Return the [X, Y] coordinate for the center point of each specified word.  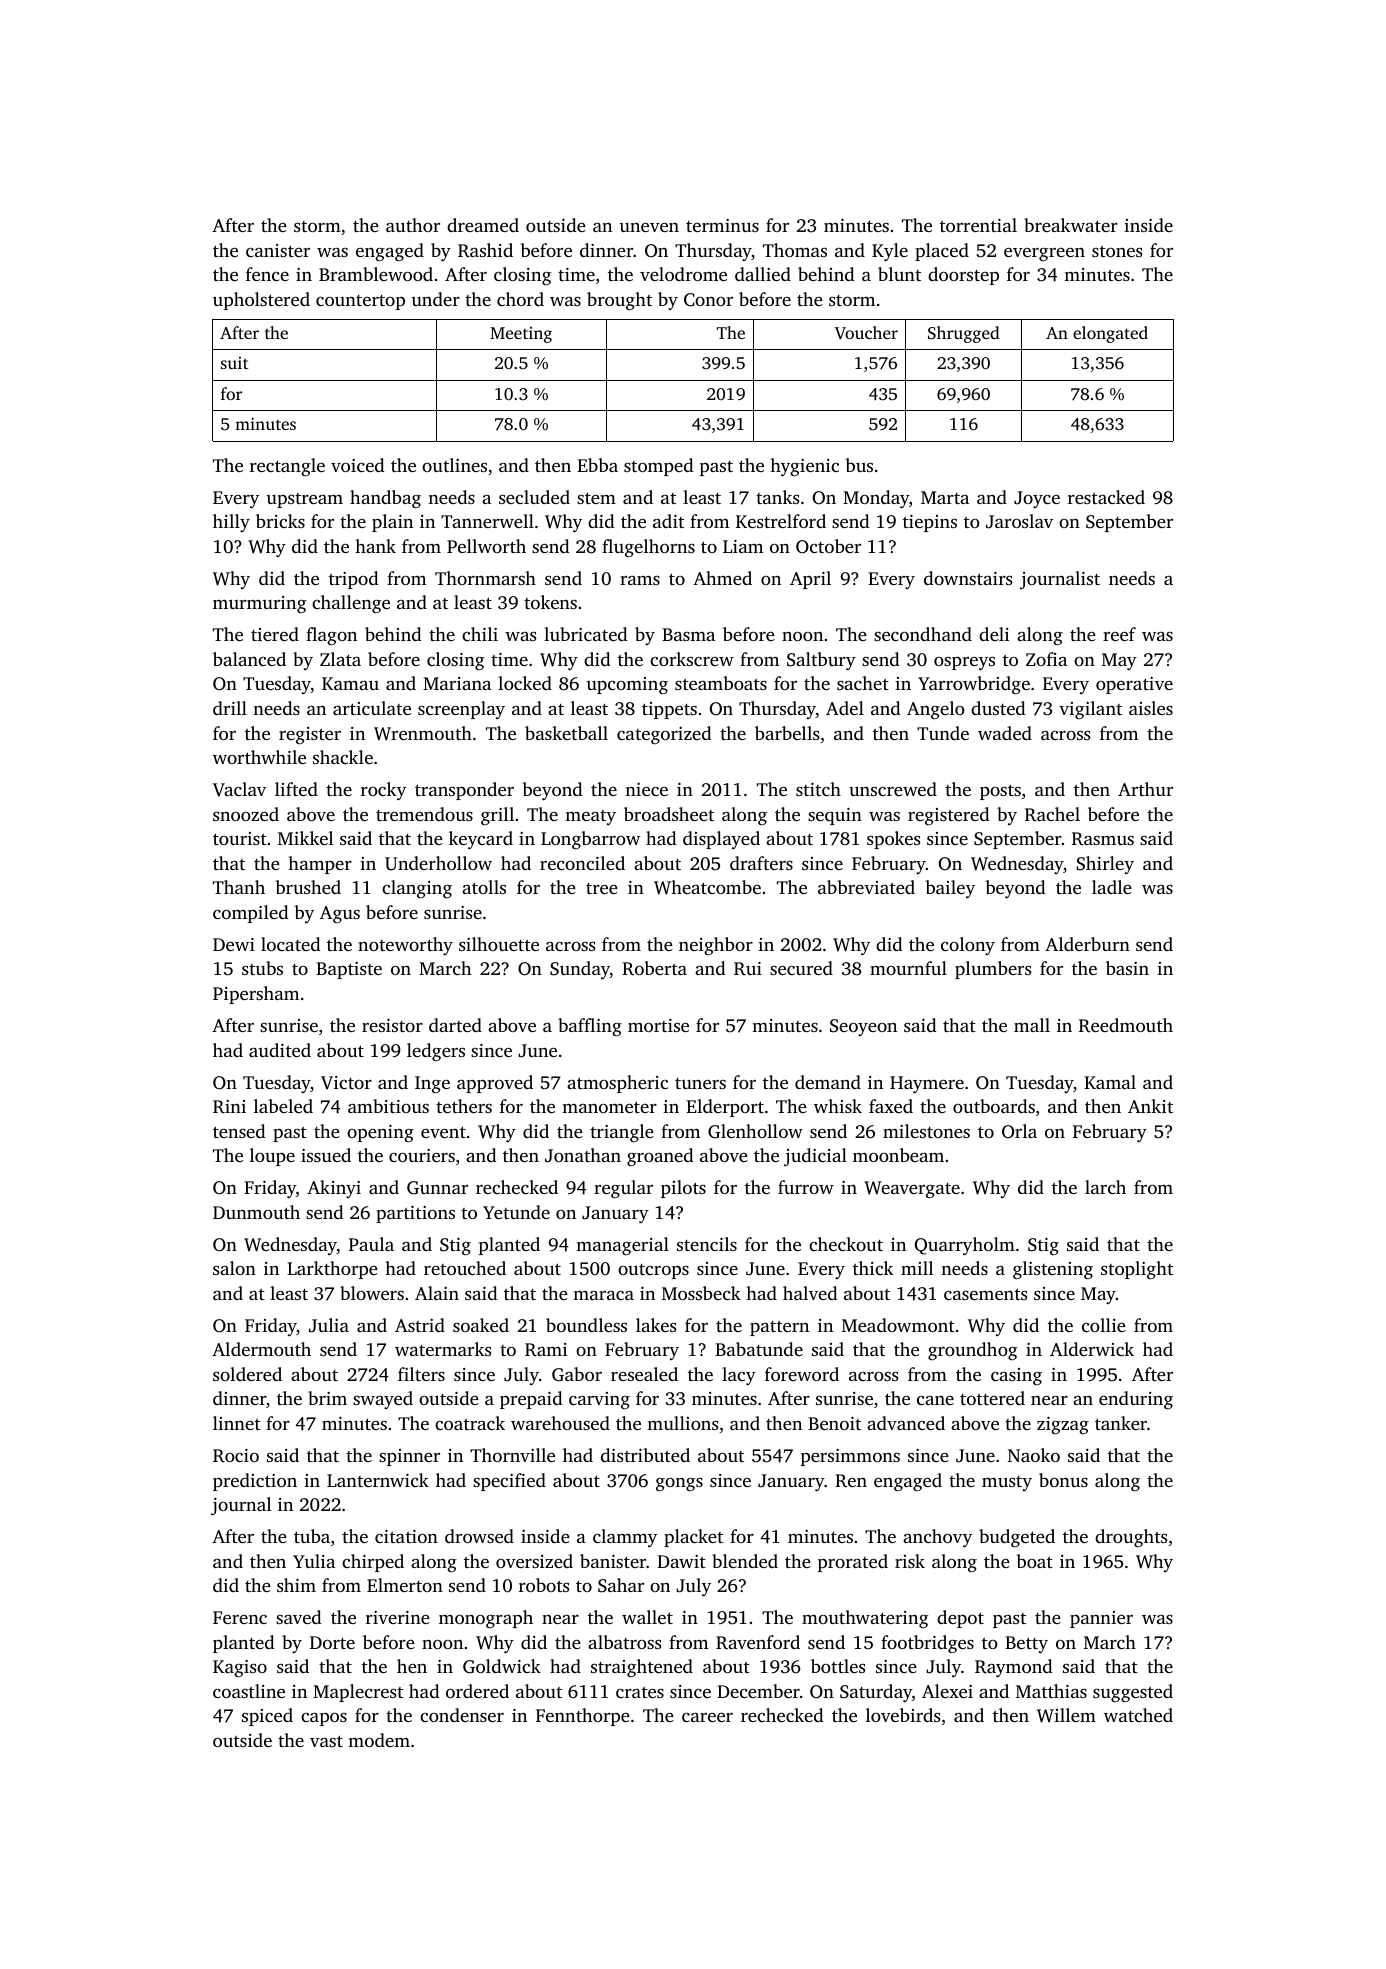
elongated [1110, 334]
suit [234, 363]
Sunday [580, 970]
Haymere [927, 1084]
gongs [679, 1485]
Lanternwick [378, 1480]
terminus [722, 225]
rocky [383, 791]
